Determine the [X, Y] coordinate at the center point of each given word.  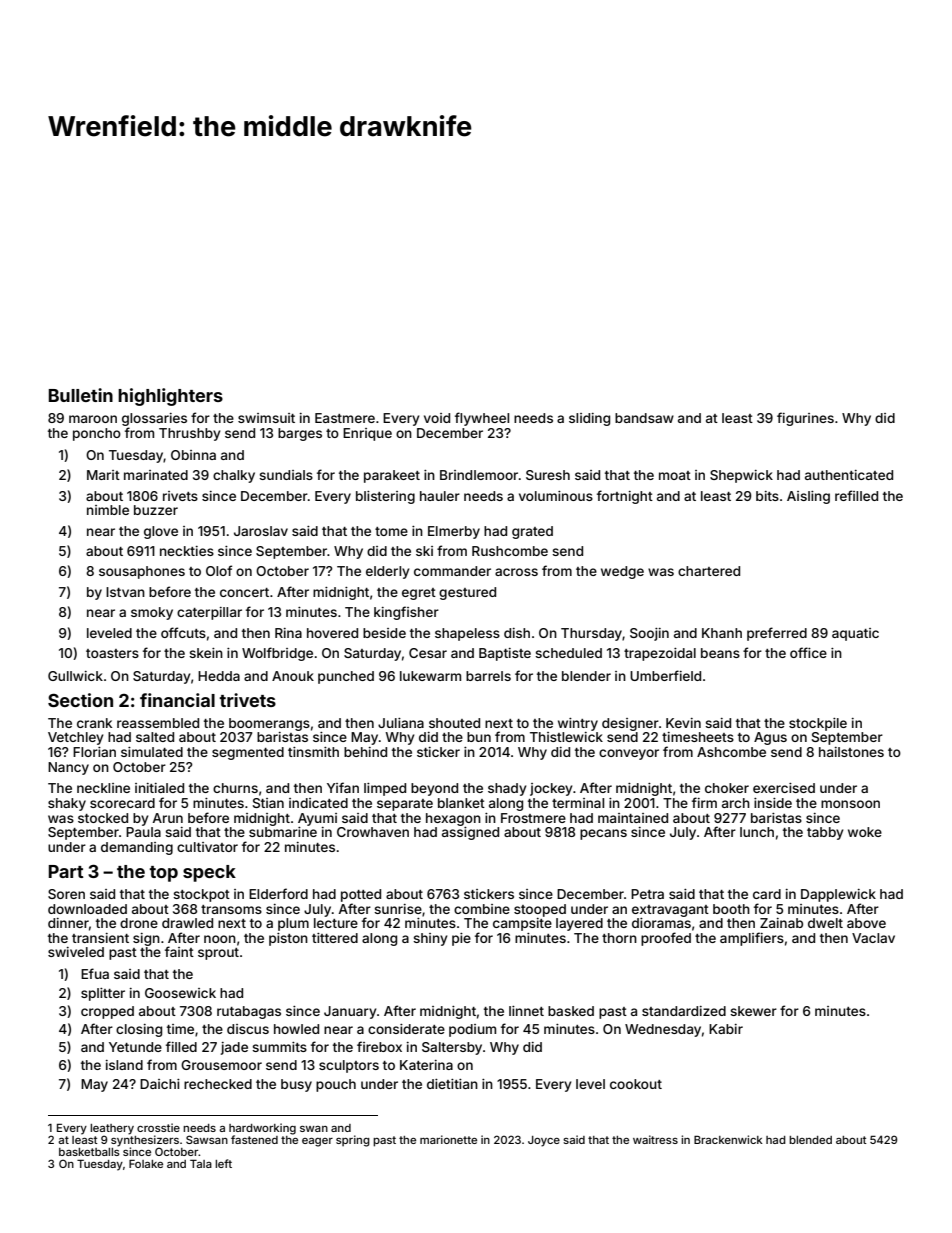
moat [675, 475]
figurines [805, 419]
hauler [440, 496]
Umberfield [665, 675]
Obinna [193, 455]
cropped [107, 1012]
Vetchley [76, 738]
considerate [406, 1029]
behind [365, 752]
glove [161, 532]
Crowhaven [373, 832]
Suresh [548, 475]
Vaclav [873, 938]
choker [727, 788]
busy [296, 1085]
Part [66, 871]
